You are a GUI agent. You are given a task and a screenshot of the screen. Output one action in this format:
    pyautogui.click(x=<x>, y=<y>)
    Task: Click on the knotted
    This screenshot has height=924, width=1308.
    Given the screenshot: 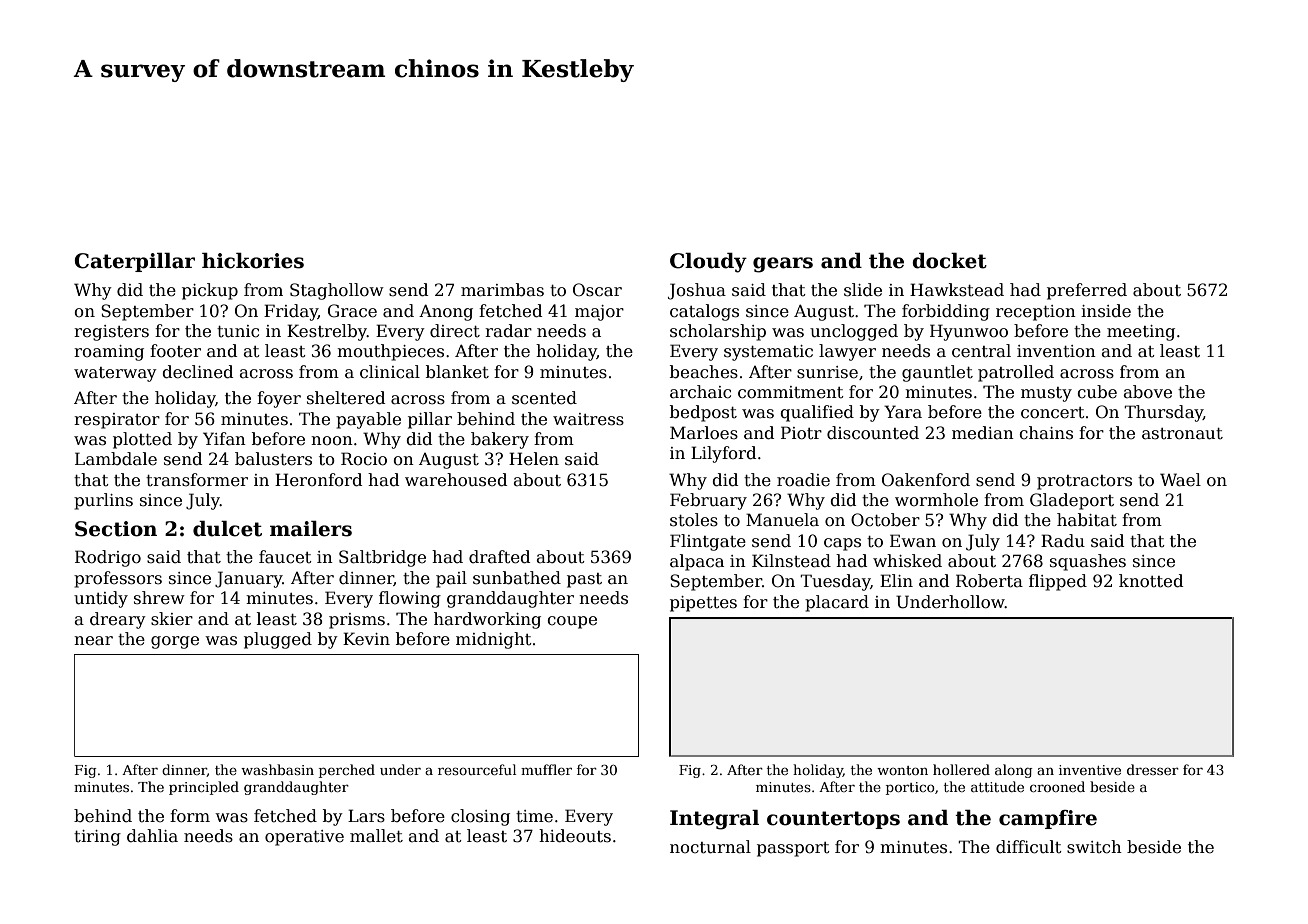 What is the action you would take?
    pyautogui.click(x=1151, y=581)
